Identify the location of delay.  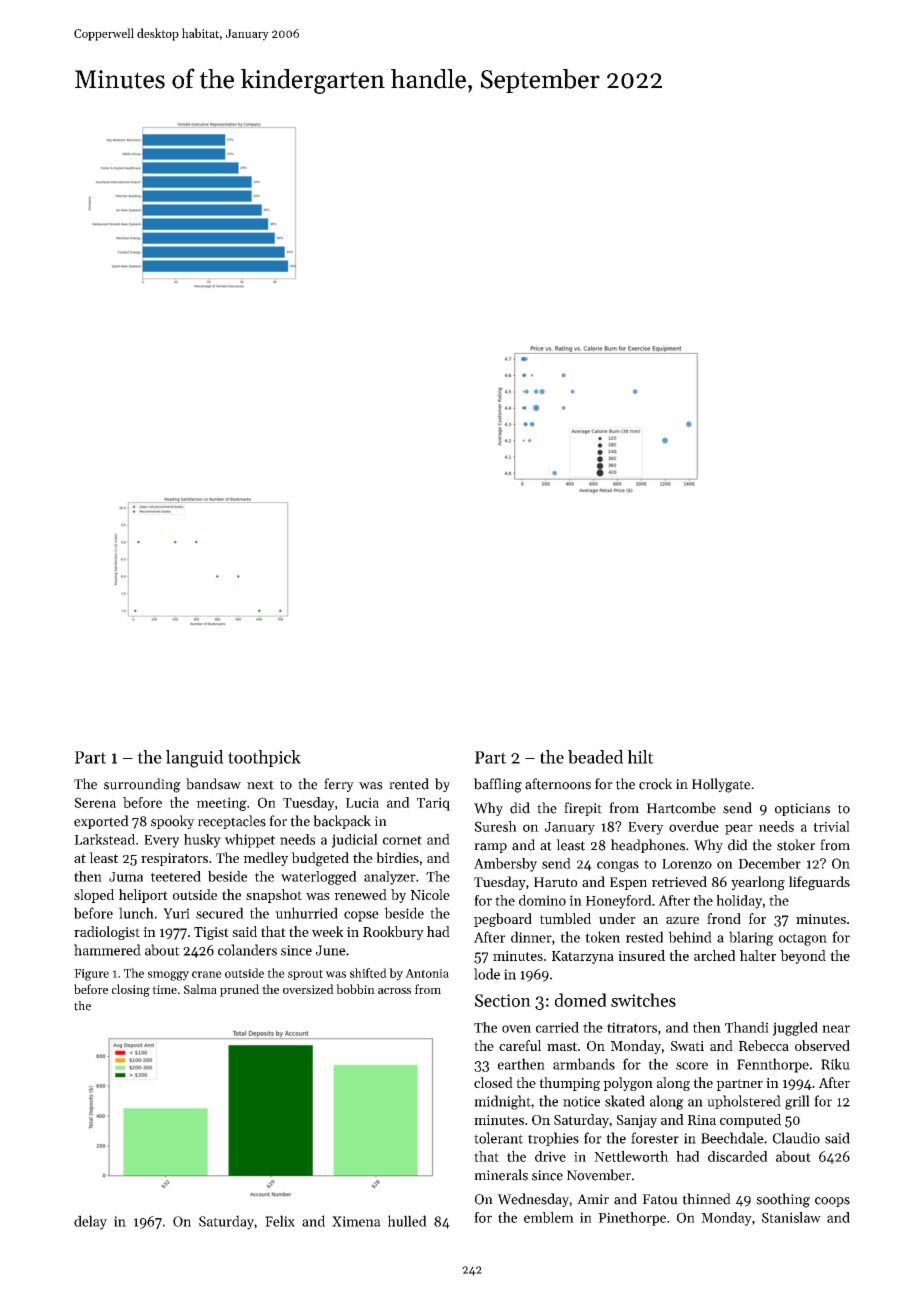
(90, 1222).
